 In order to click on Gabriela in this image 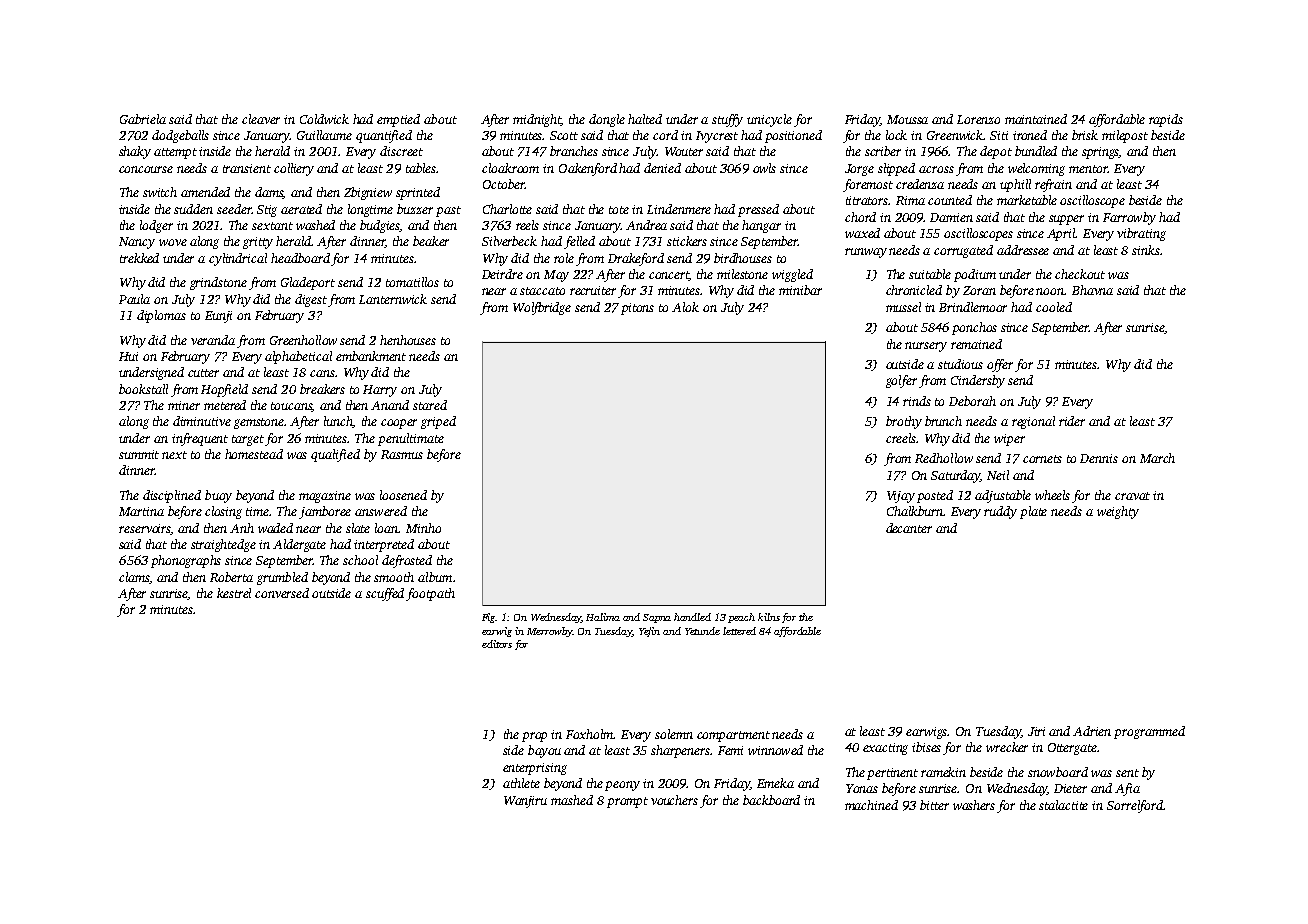, I will do `click(143, 119)`.
